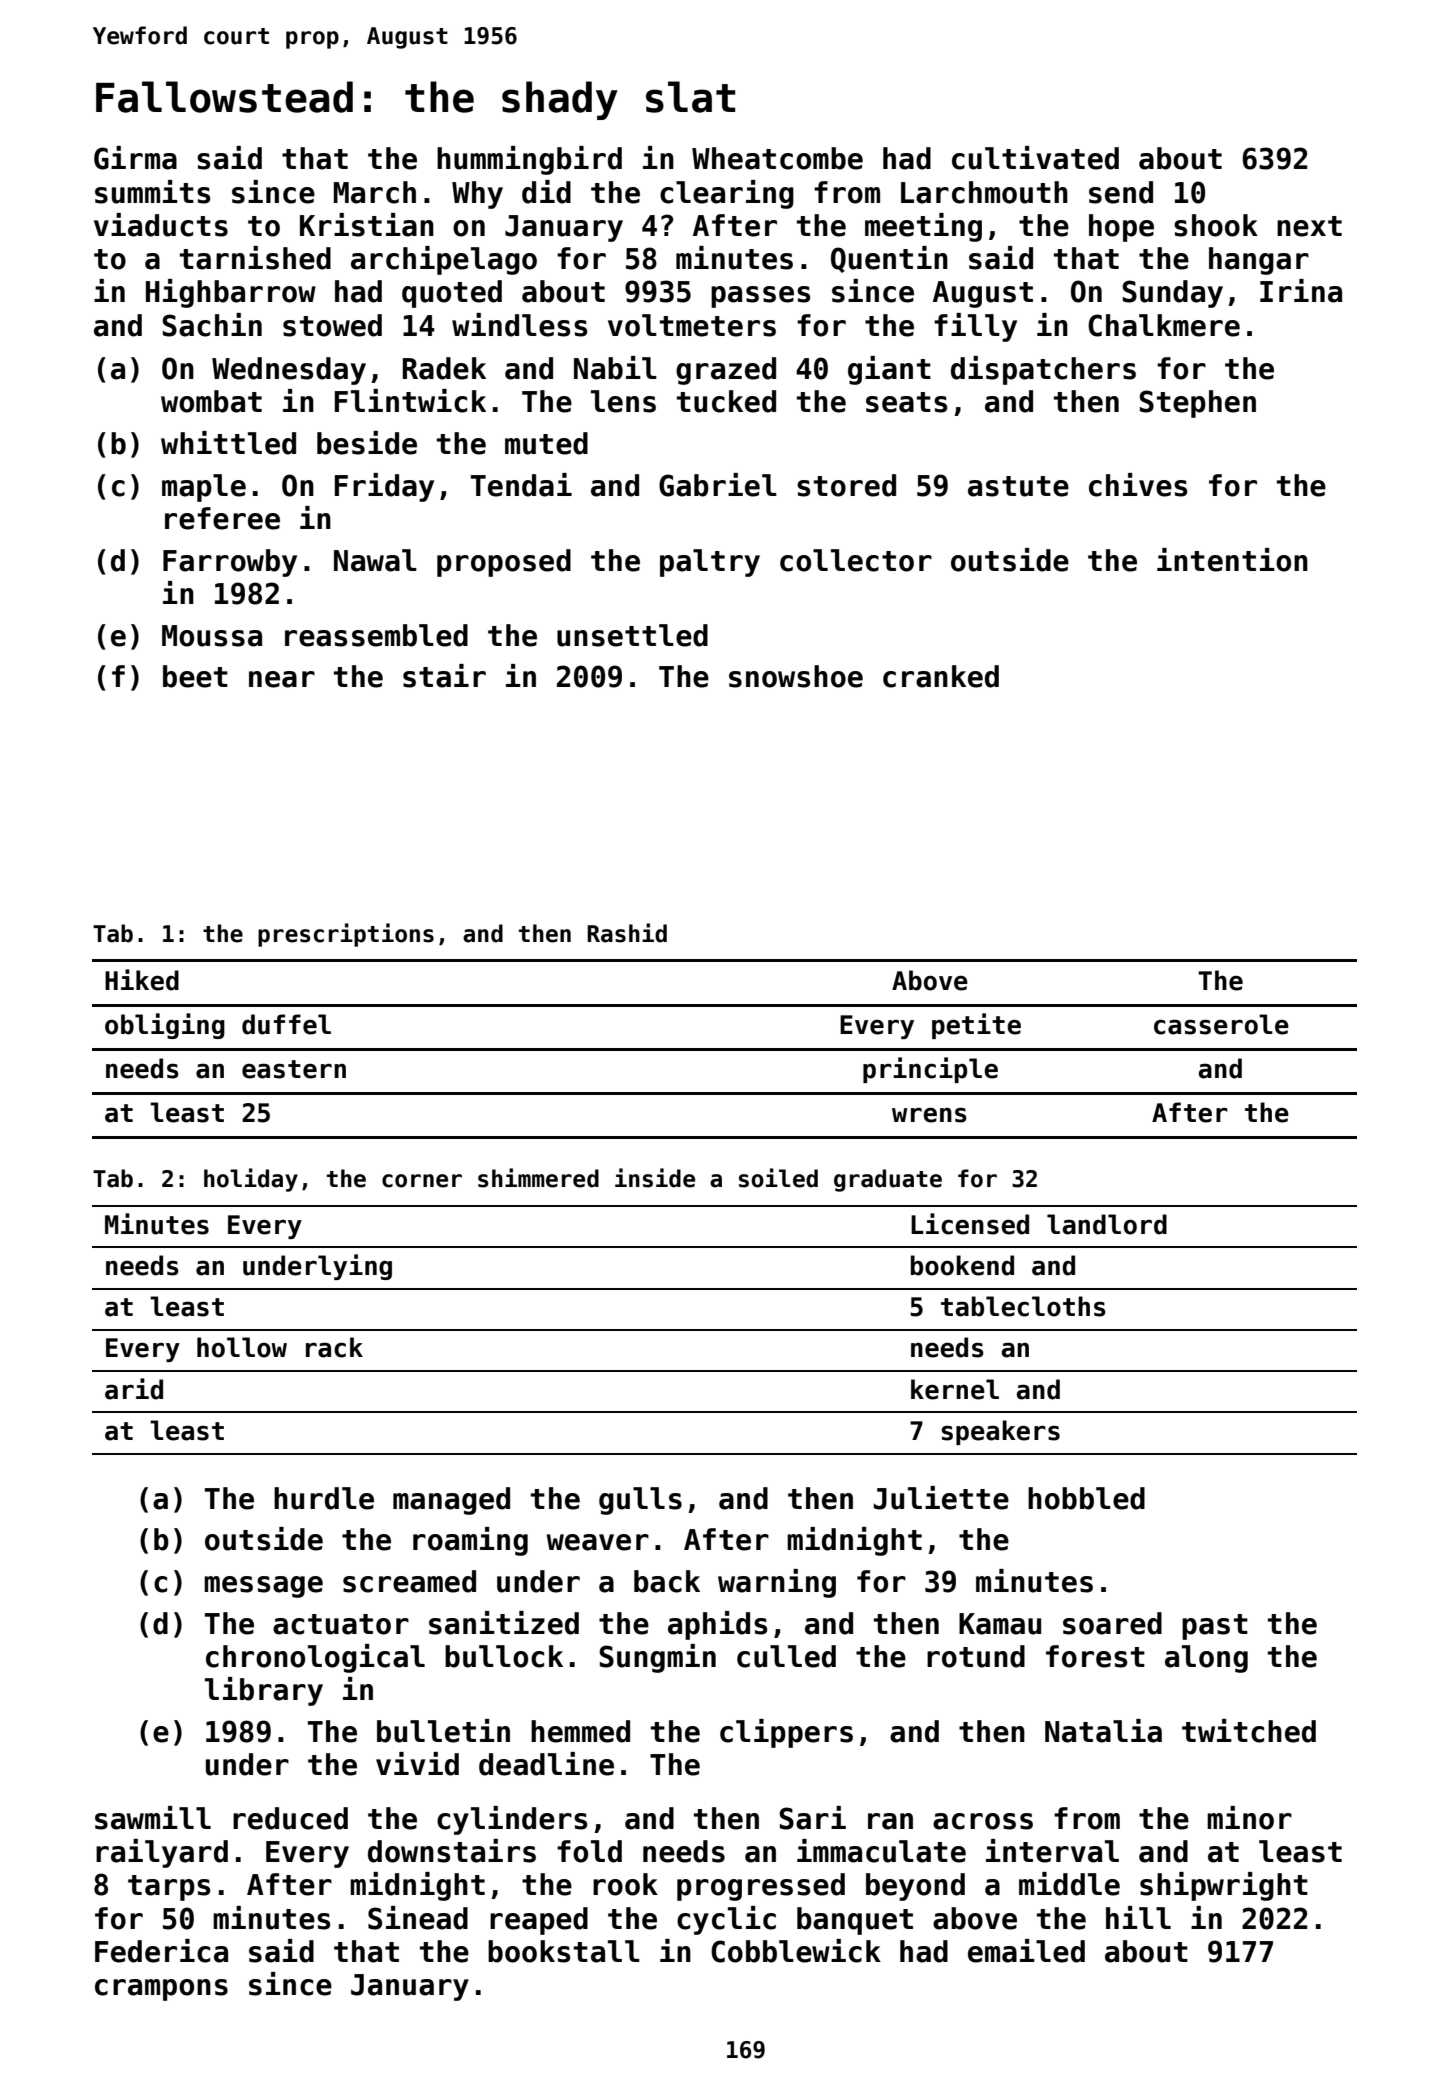 This screenshot has height=2100, width=1450. What do you see at coordinates (889, 259) in the screenshot?
I see `Quentin` at bounding box center [889, 259].
